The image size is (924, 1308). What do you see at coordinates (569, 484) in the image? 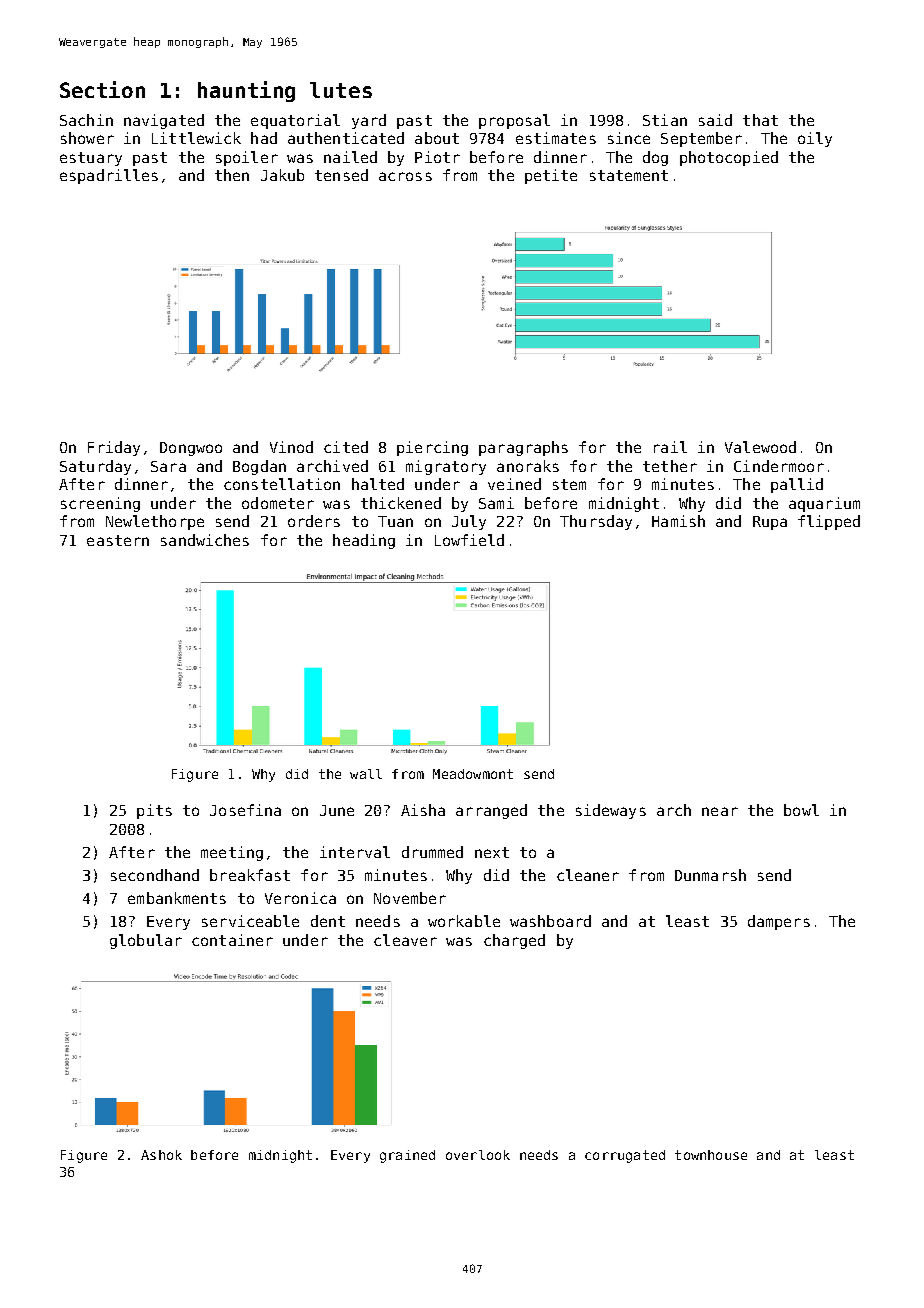
I see `stem` at bounding box center [569, 484].
